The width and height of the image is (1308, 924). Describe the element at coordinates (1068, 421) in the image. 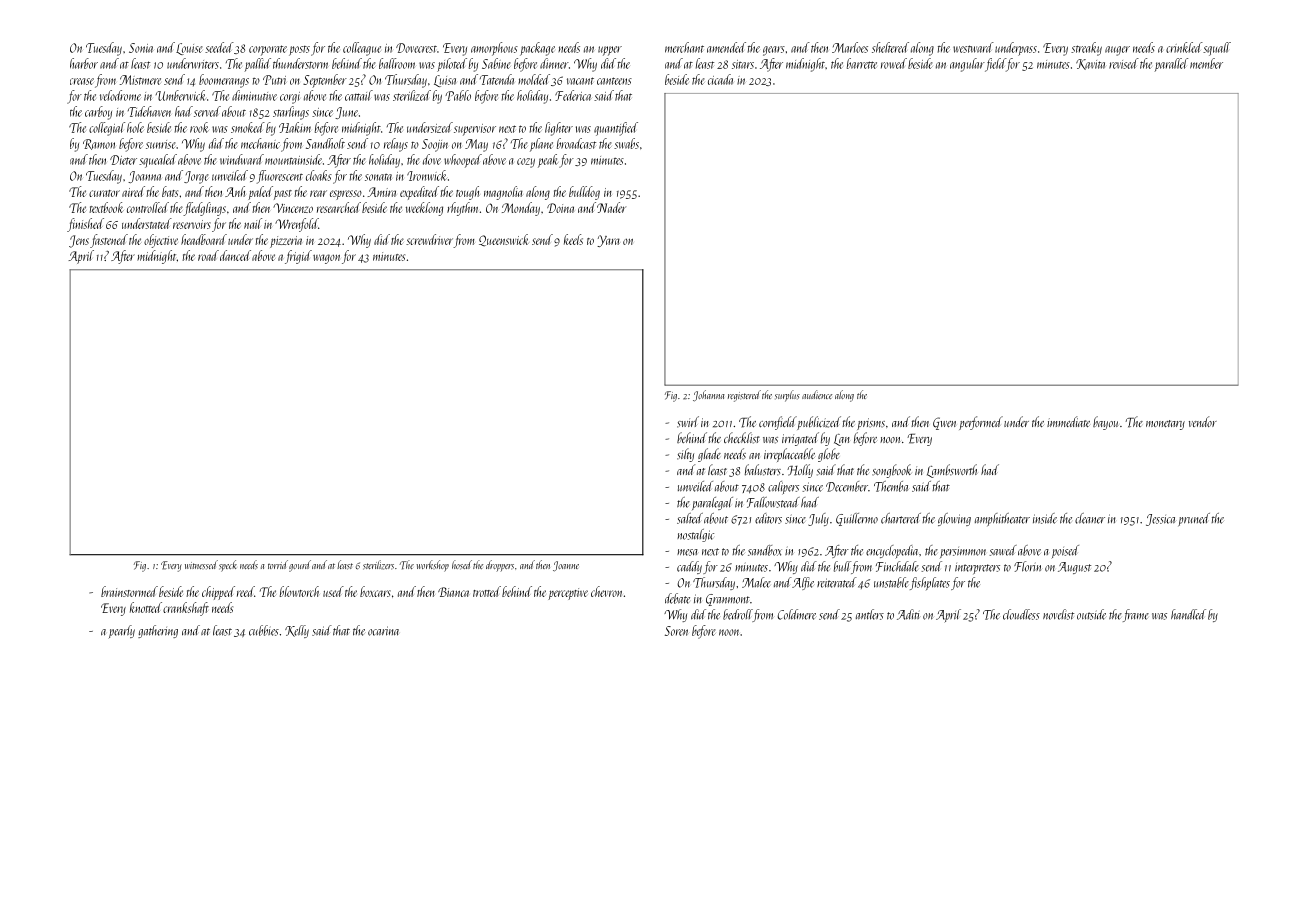

I see `immediate` at that location.
